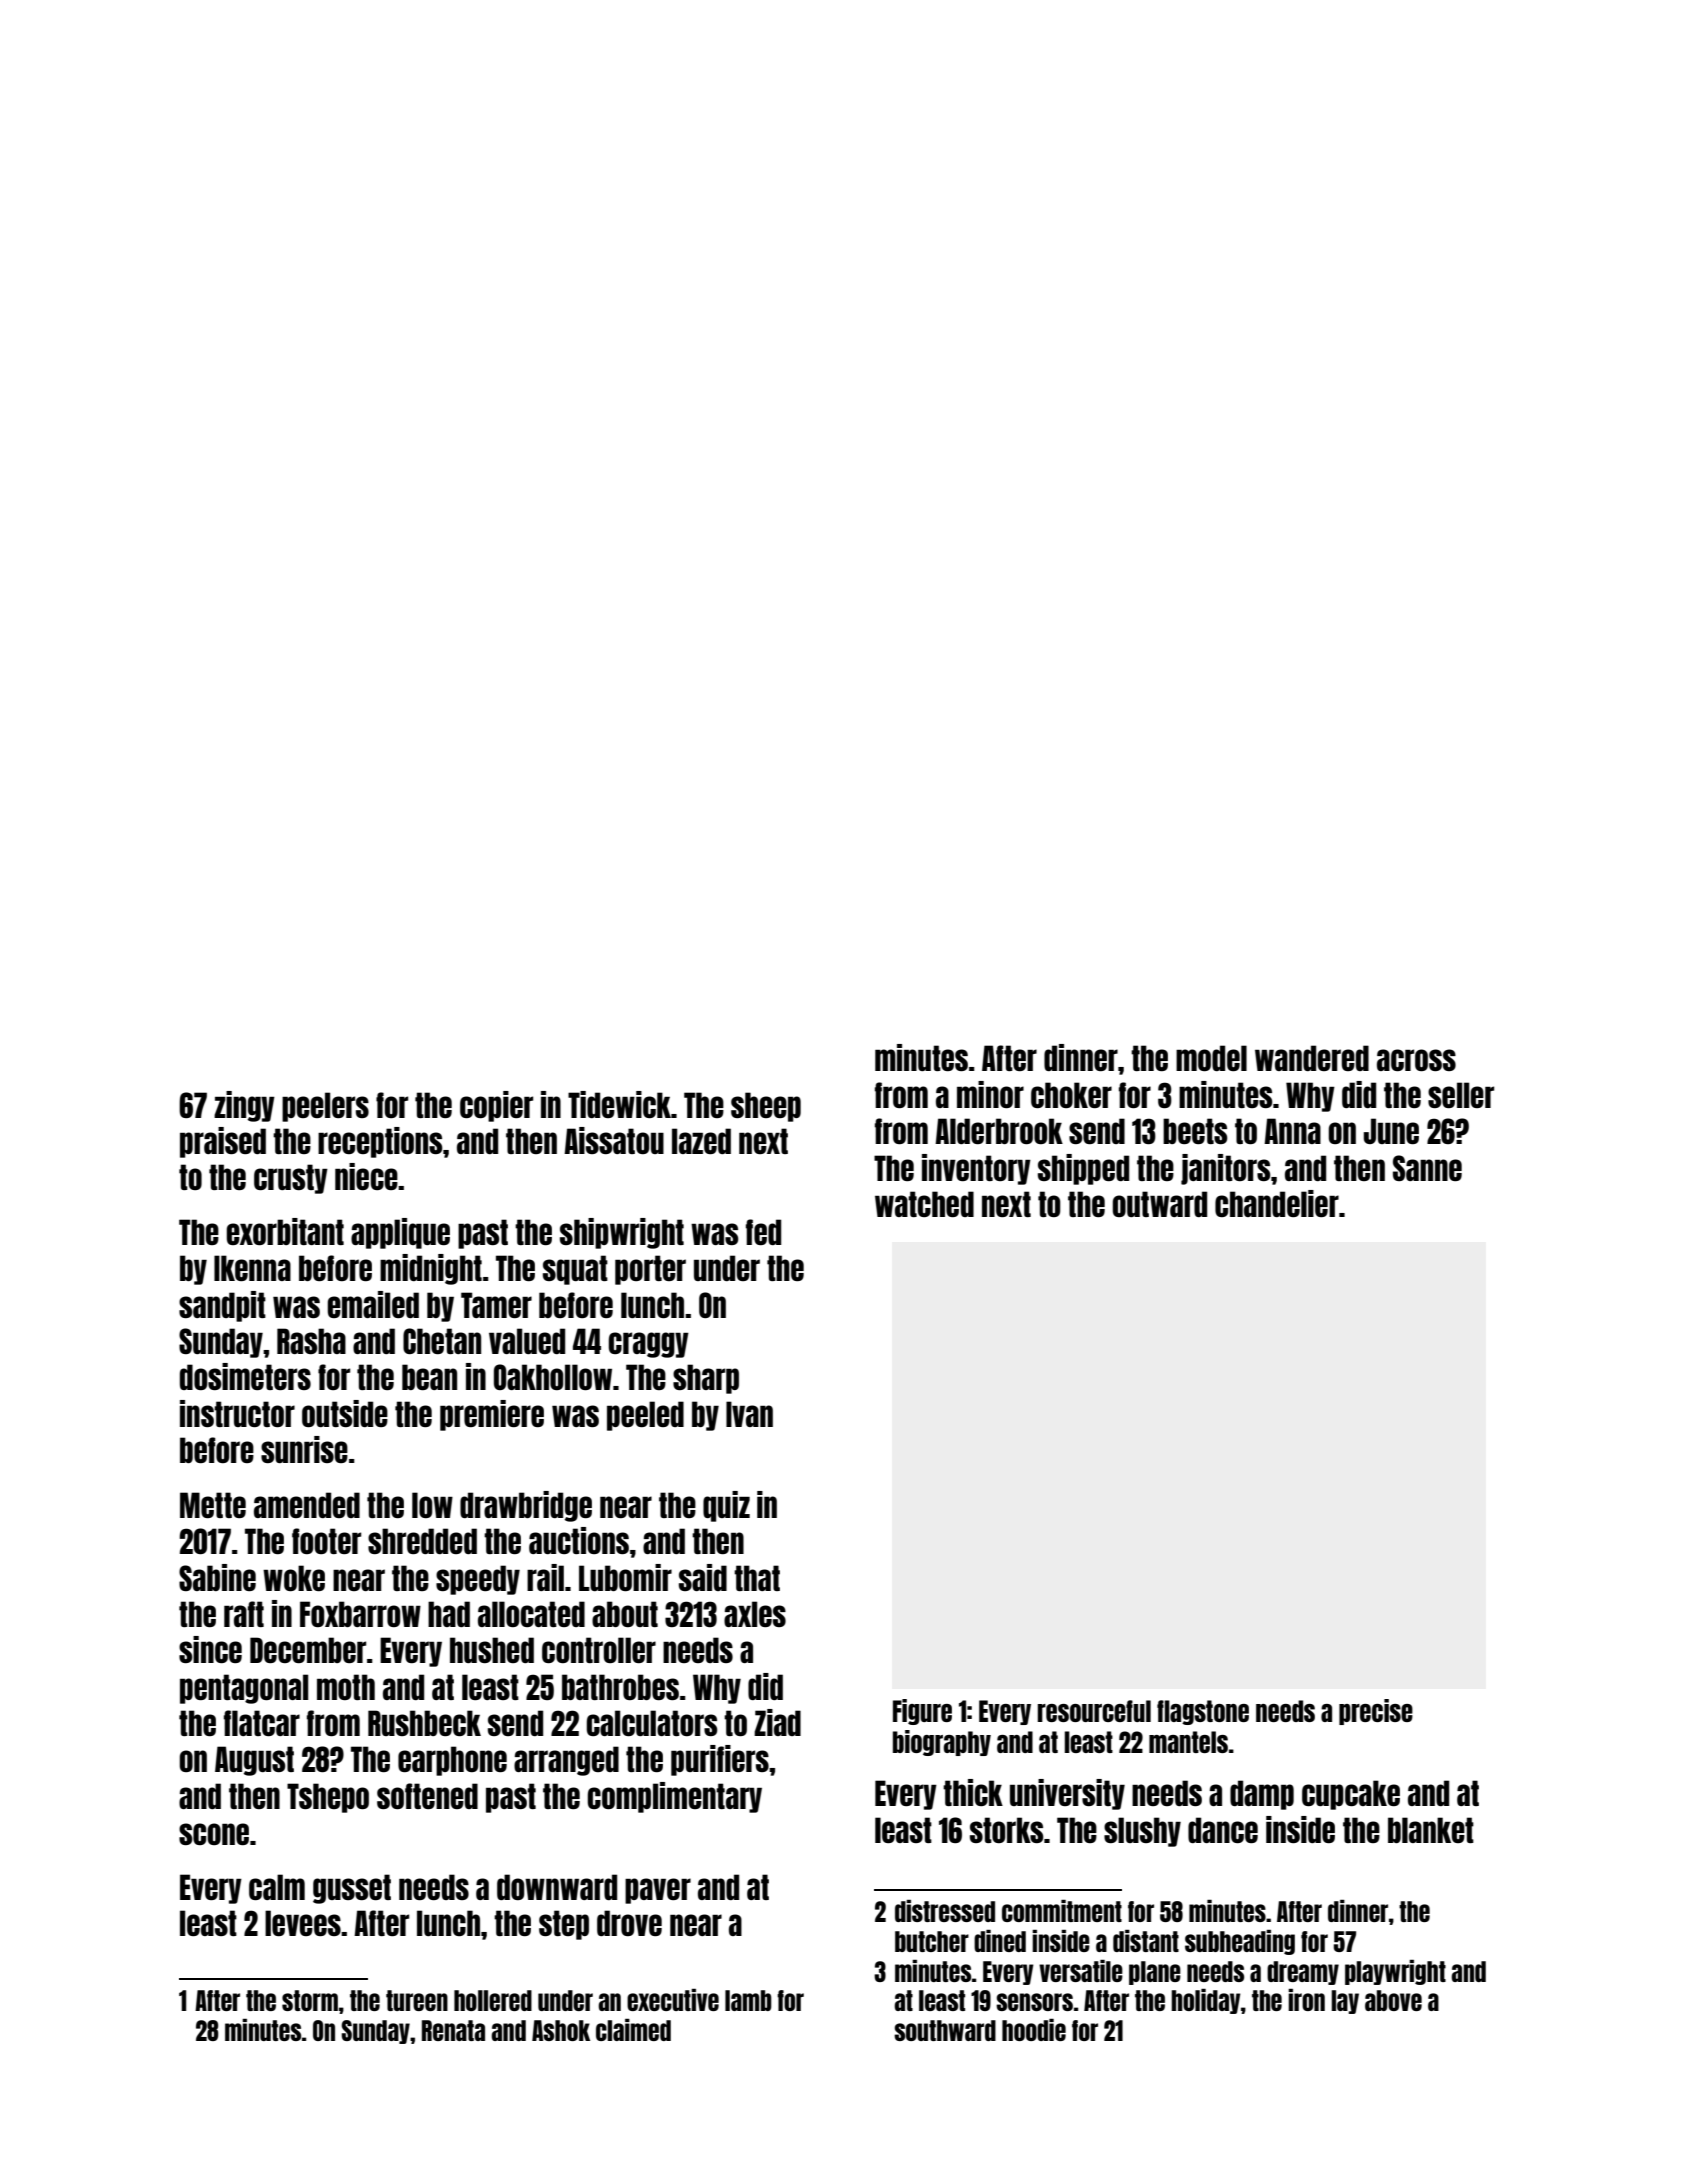 Image resolution: width=1683 pixels, height=2178 pixels. I want to click on exorbitant, so click(285, 1231).
